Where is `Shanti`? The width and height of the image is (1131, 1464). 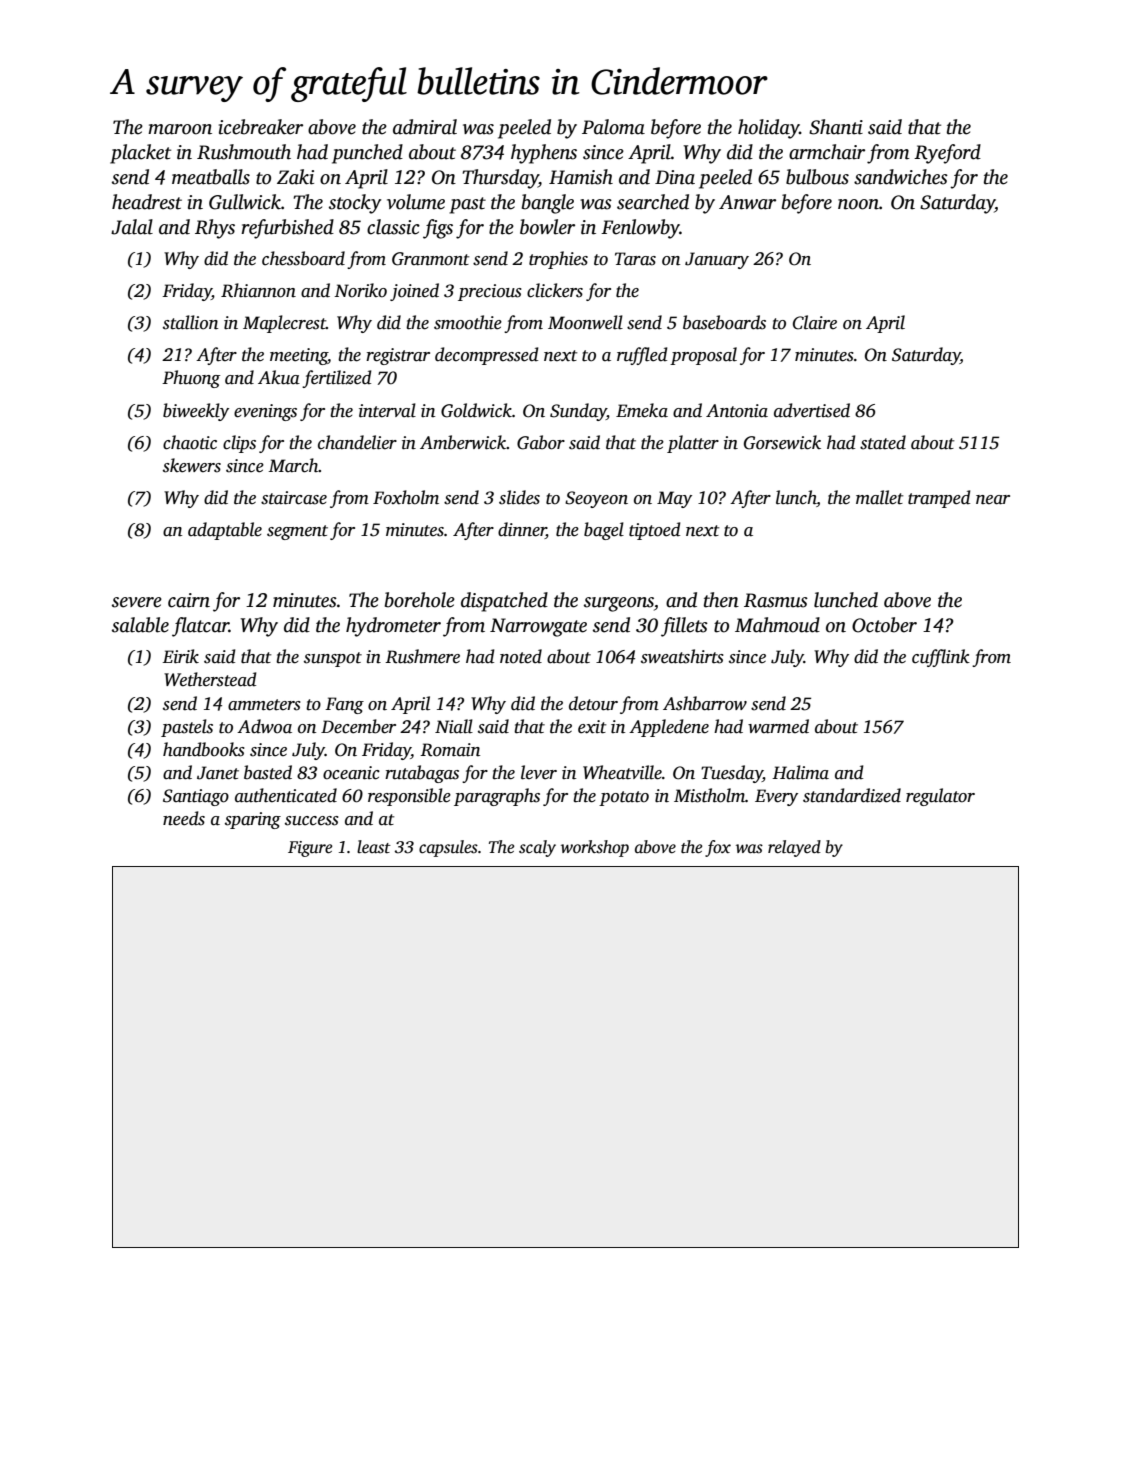
Shanti is located at coordinates (836, 127).
